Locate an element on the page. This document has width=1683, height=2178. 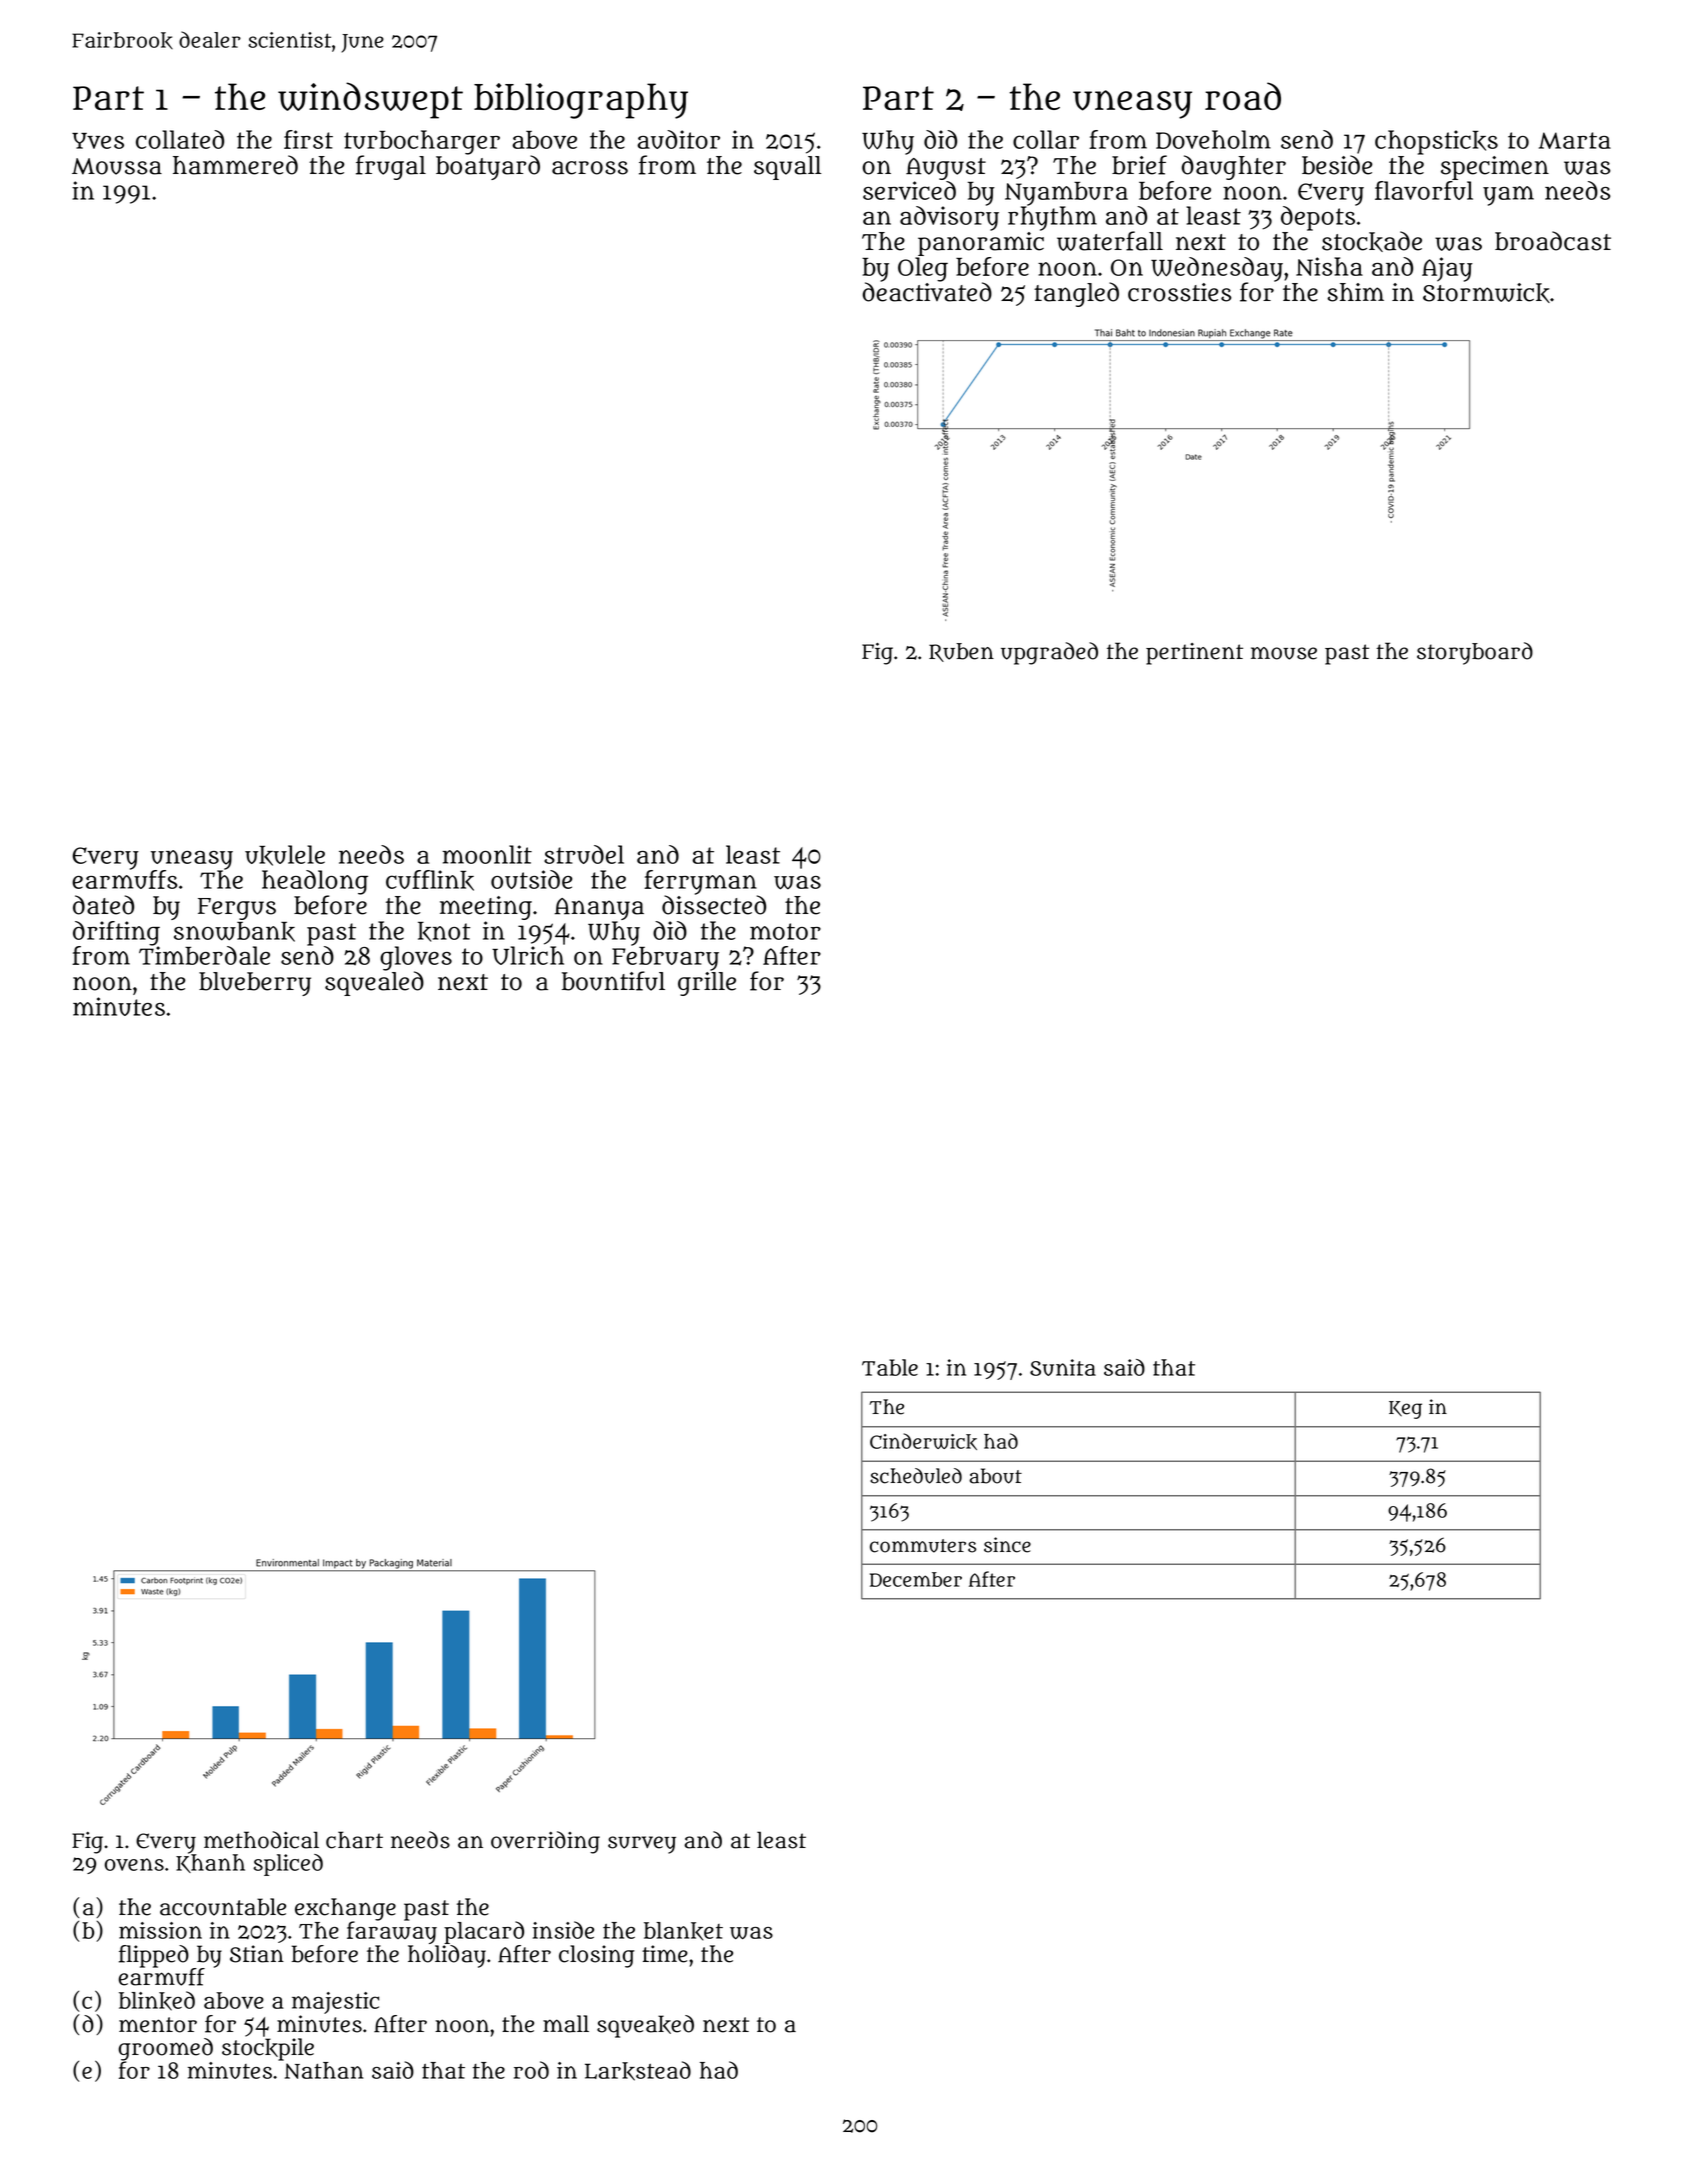
Sunita is located at coordinates (1063, 1367).
